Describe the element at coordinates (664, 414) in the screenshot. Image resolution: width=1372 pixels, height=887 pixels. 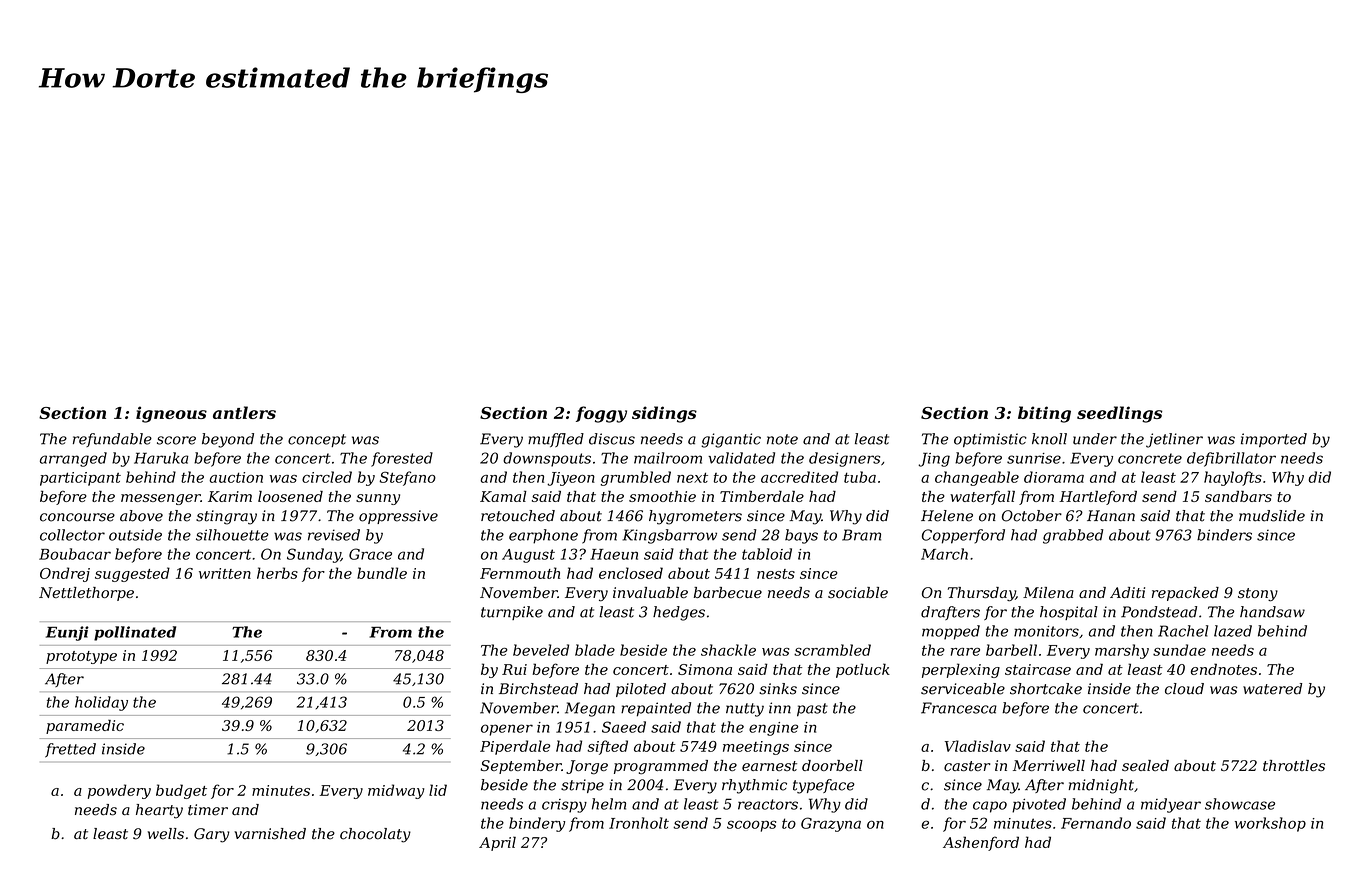
I see `sidings` at that location.
